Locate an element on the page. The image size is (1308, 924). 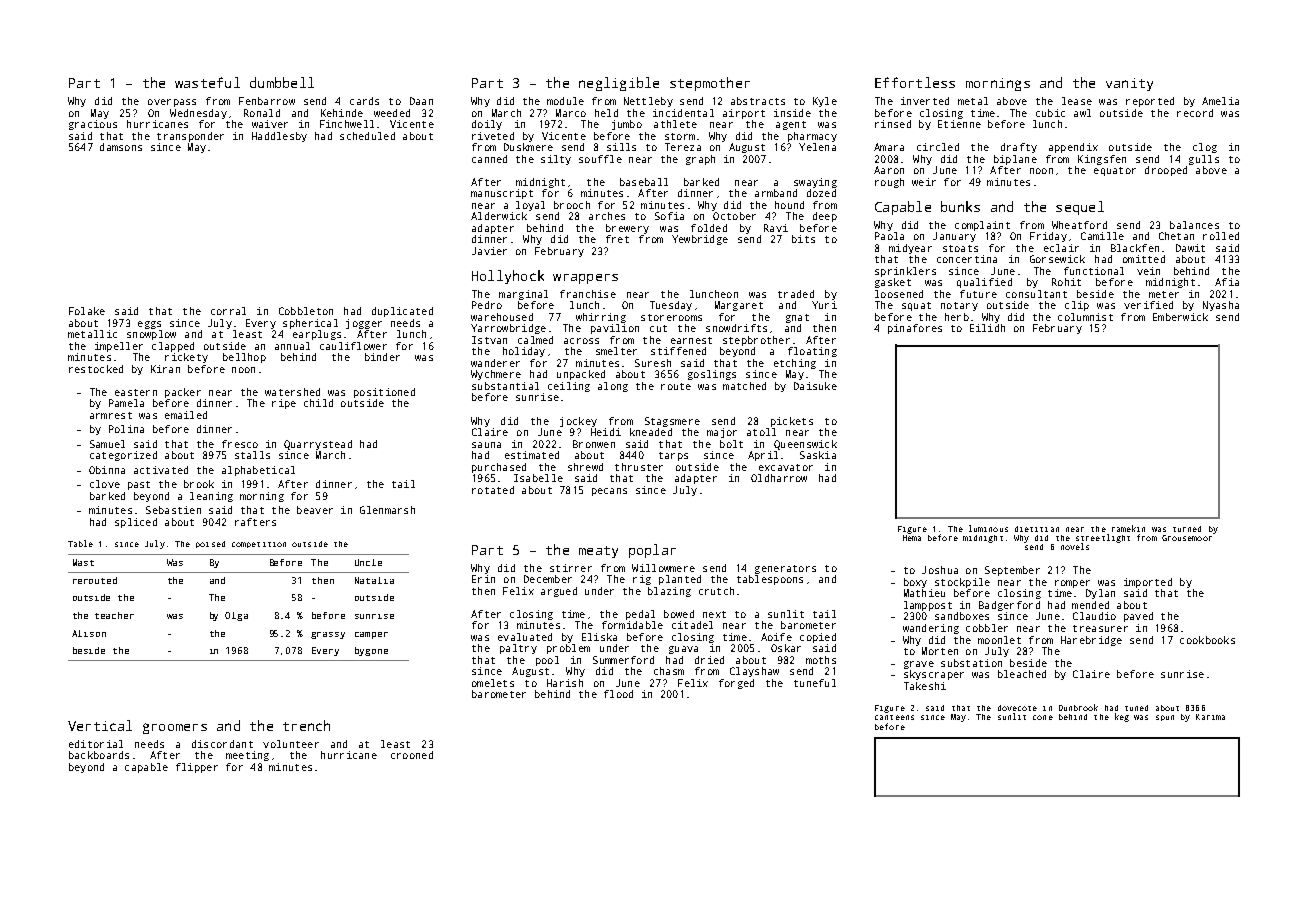
Daisuke is located at coordinates (815, 386).
